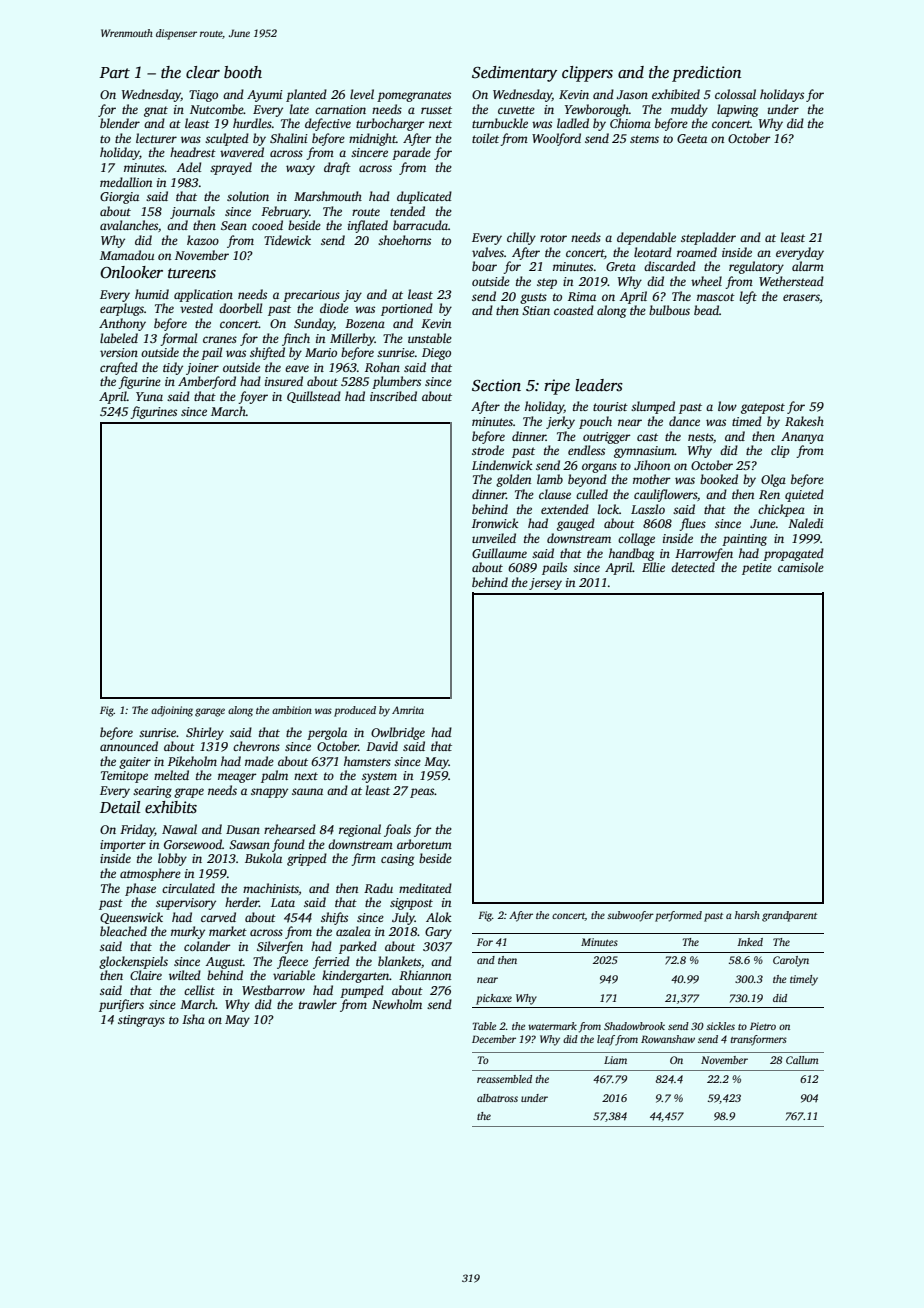 Image resolution: width=924 pixels, height=1308 pixels. I want to click on garage, so click(210, 712).
